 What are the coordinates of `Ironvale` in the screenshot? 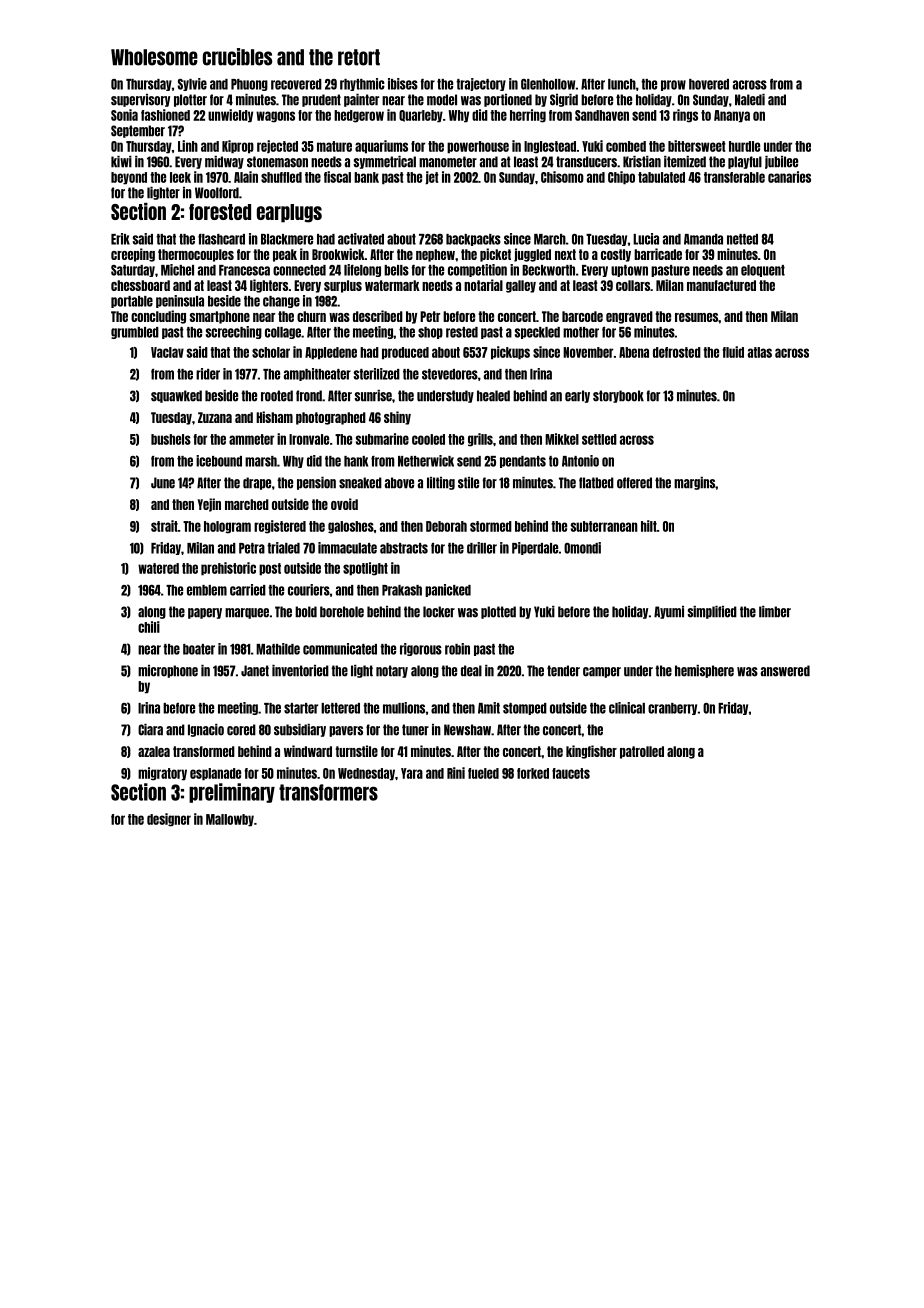 It's located at (309, 439).
